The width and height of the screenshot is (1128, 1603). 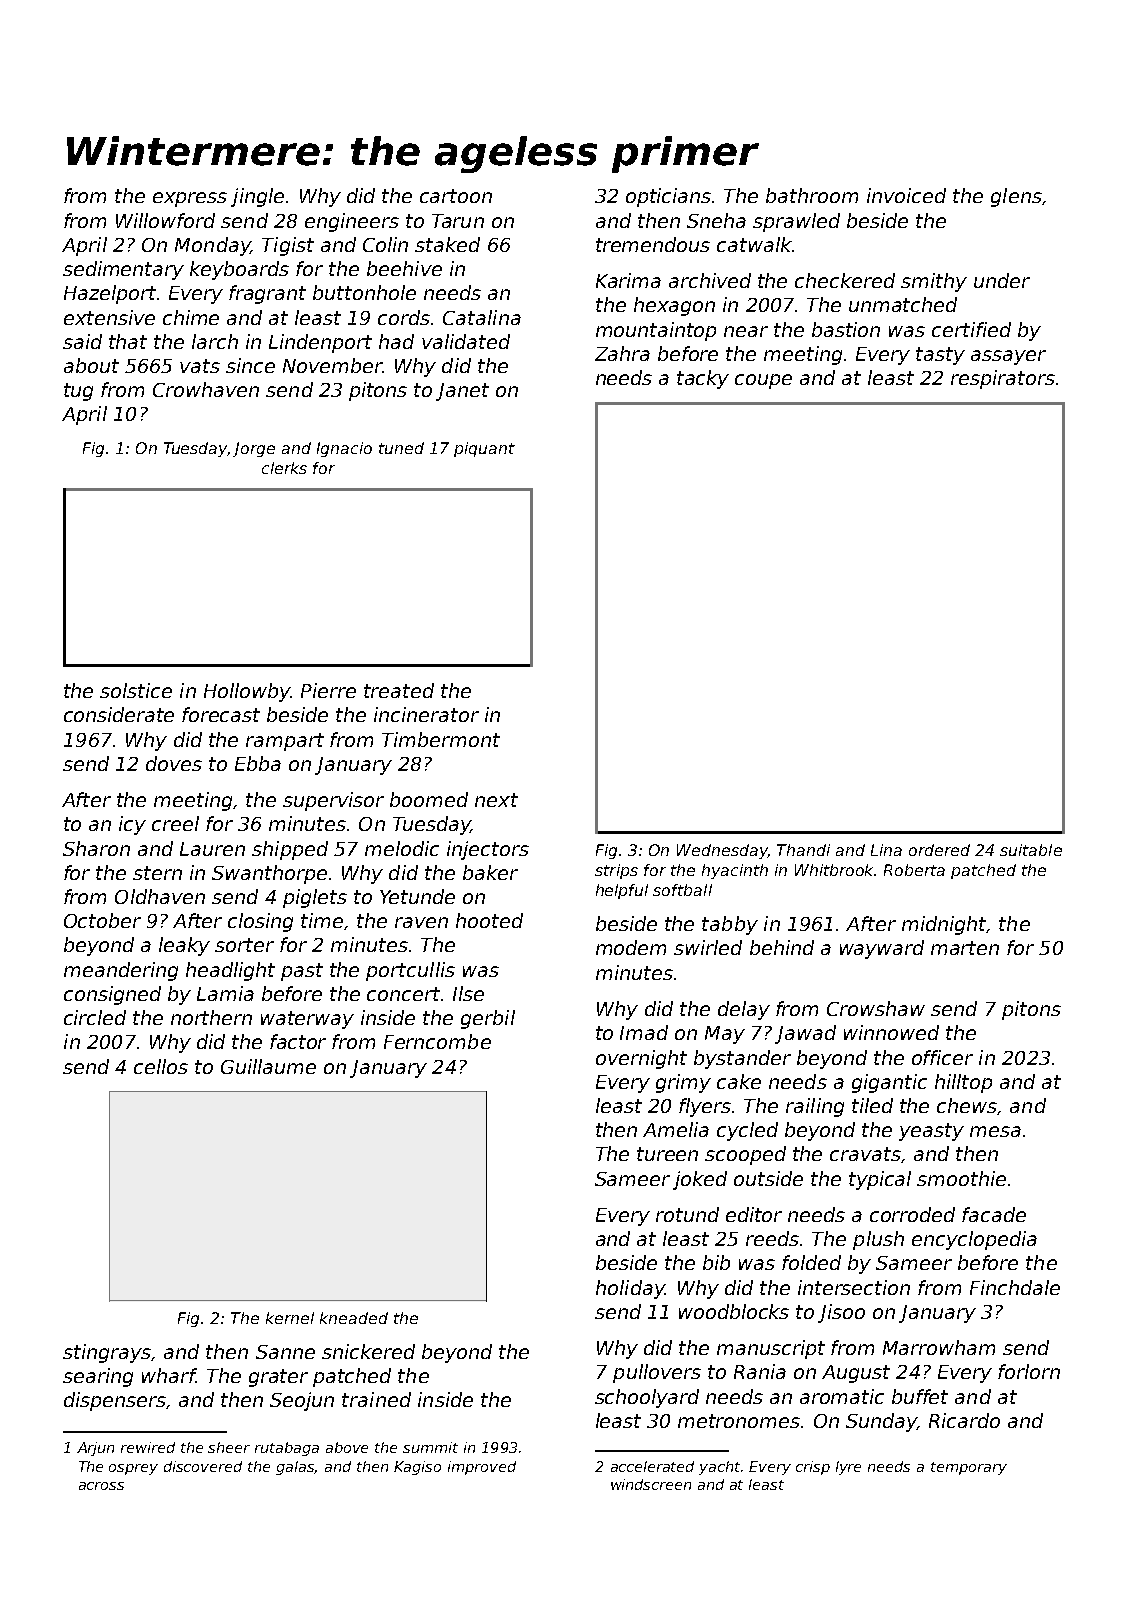 I want to click on cartoon, so click(x=456, y=196).
